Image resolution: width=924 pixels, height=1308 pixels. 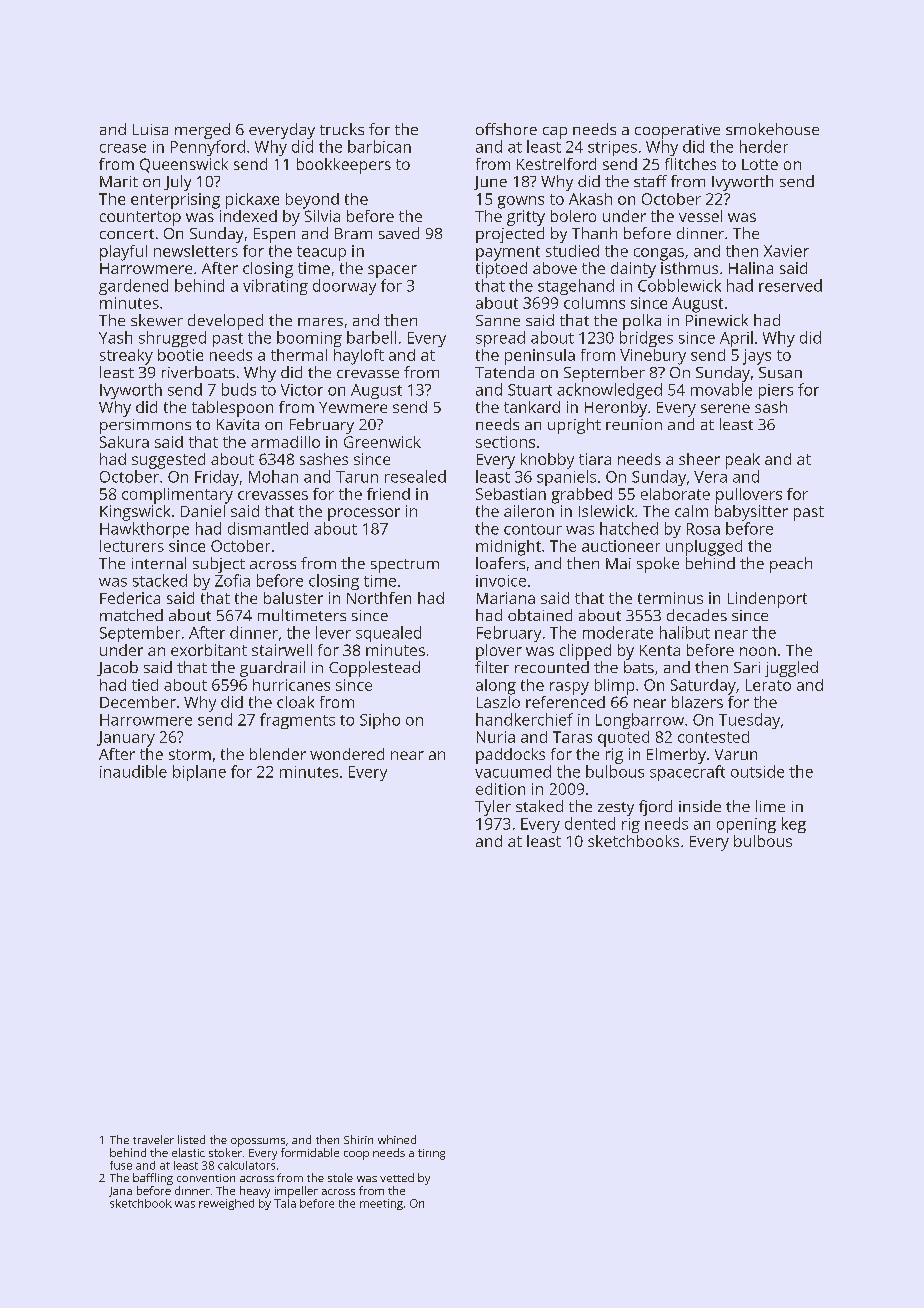 What do you see at coordinates (184, 165) in the screenshot?
I see `Queenswick` at bounding box center [184, 165].
